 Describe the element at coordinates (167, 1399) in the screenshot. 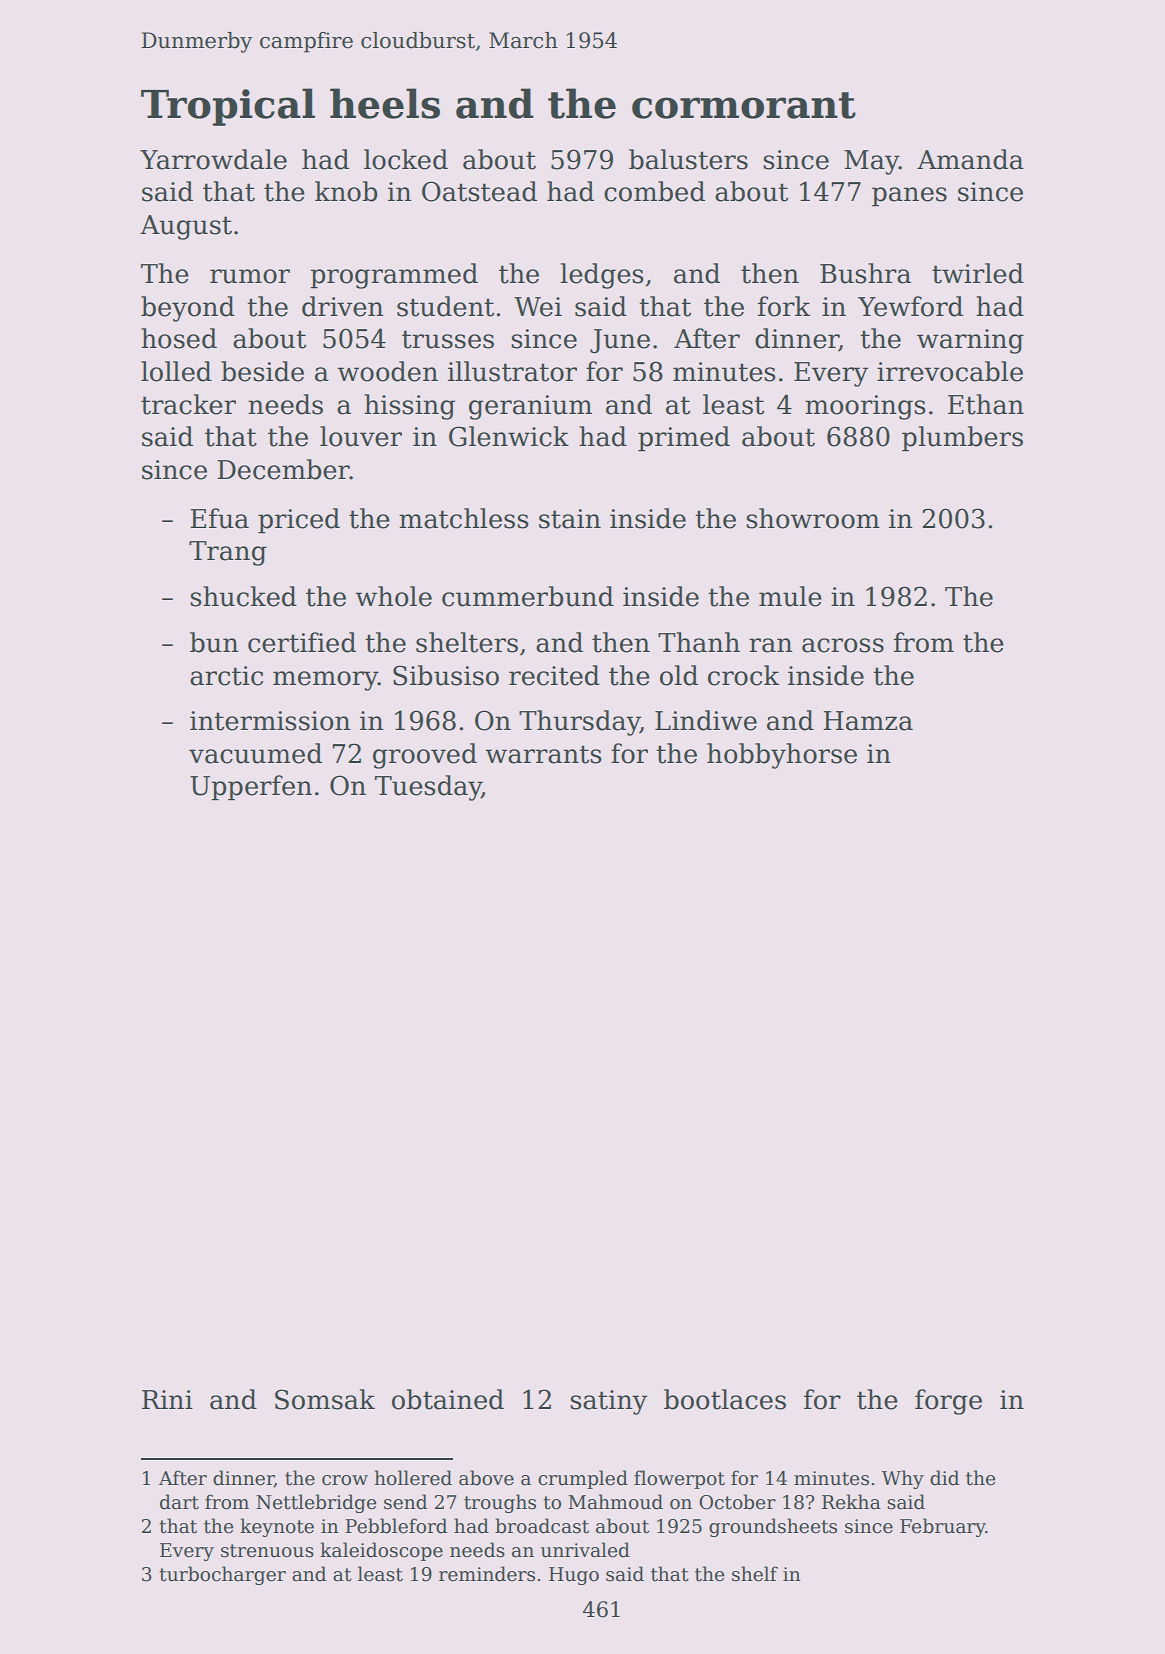

I see `Rini` at that location.
